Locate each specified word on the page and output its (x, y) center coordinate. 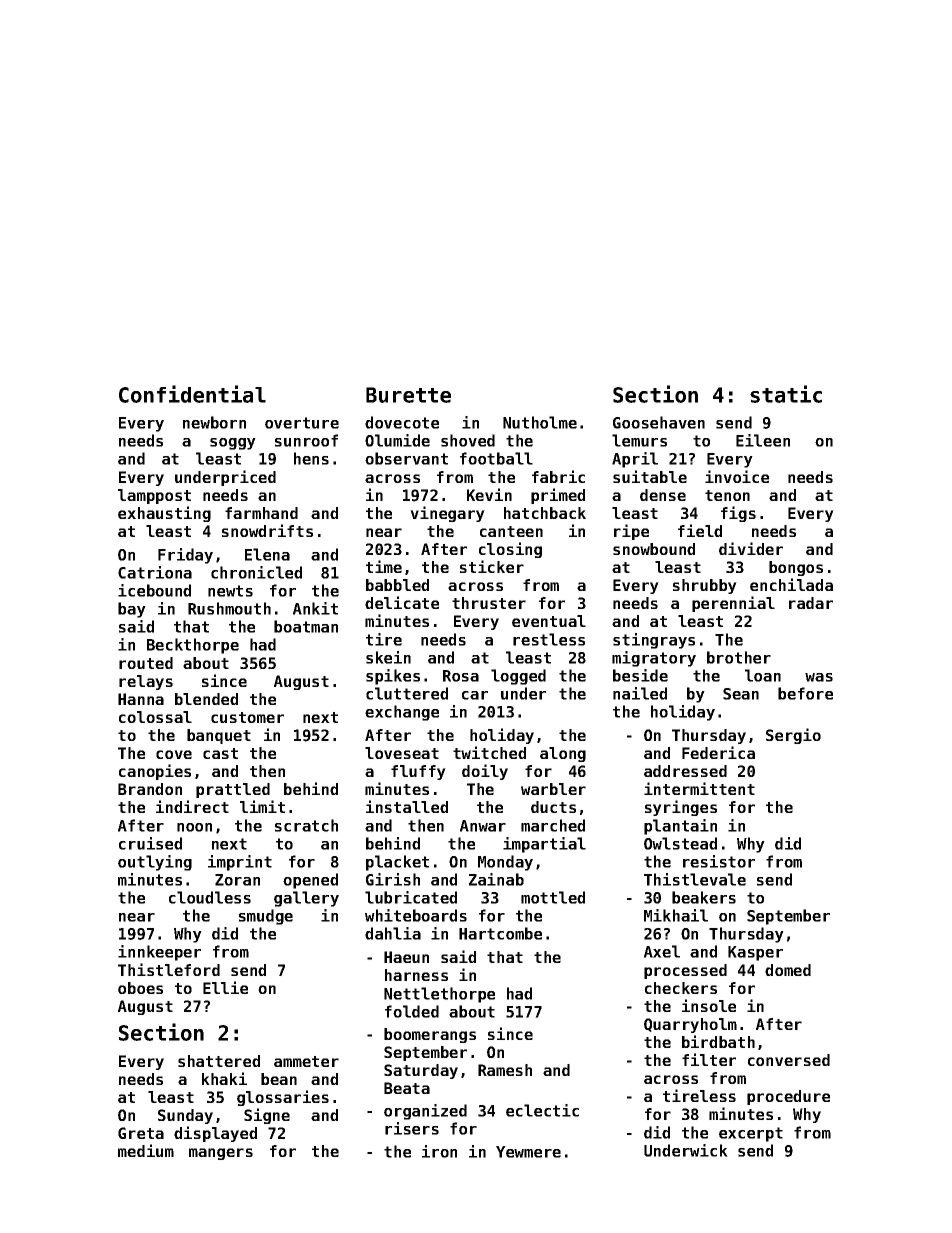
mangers (221, 1154)
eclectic (542, 1110)
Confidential (192, 394)
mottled (553, 897)
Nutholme (540, 422)
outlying (155, 863)
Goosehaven (659, 422)
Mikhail (676, 915)
